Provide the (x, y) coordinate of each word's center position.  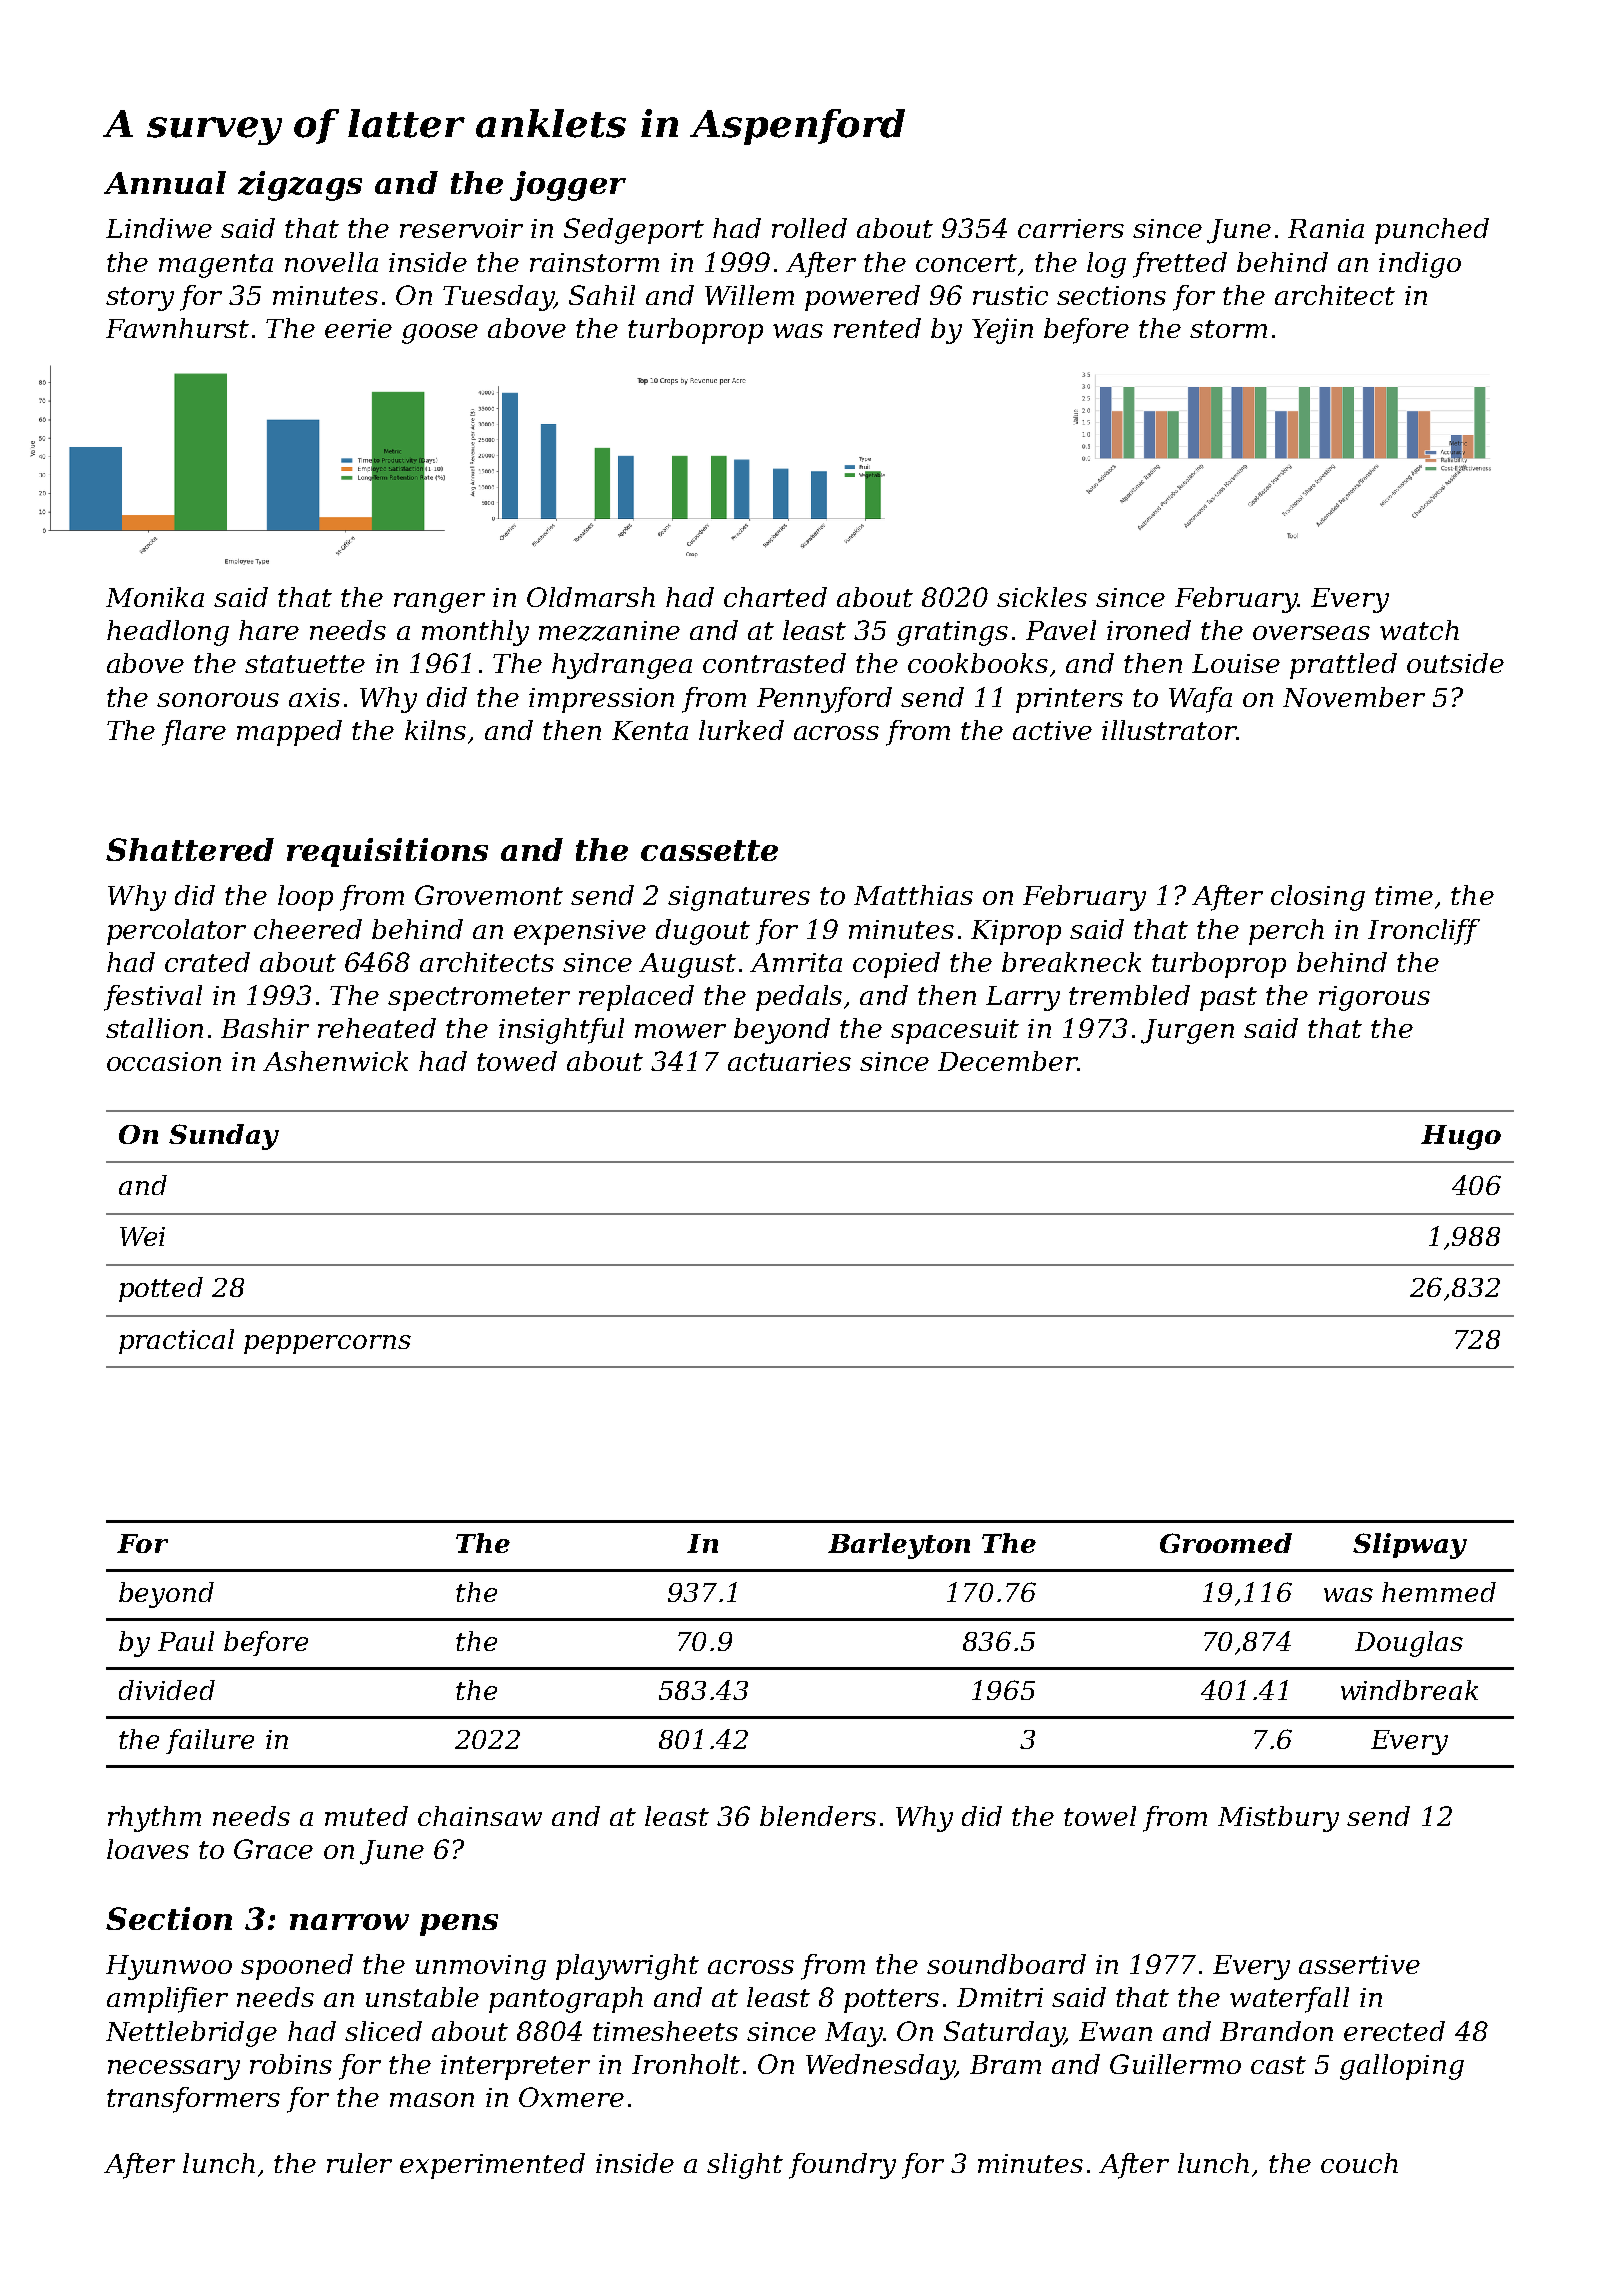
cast (1278, 2065)
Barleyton (899, 1546)
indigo (1420, 265)
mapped (289, 733)
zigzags (300, 186)
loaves (148, 1849)
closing (1318, 898)
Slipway (1410, 1546)
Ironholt (686, 2064)
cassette (709, 850)
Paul (186, 1641)
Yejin (1002, 331)
